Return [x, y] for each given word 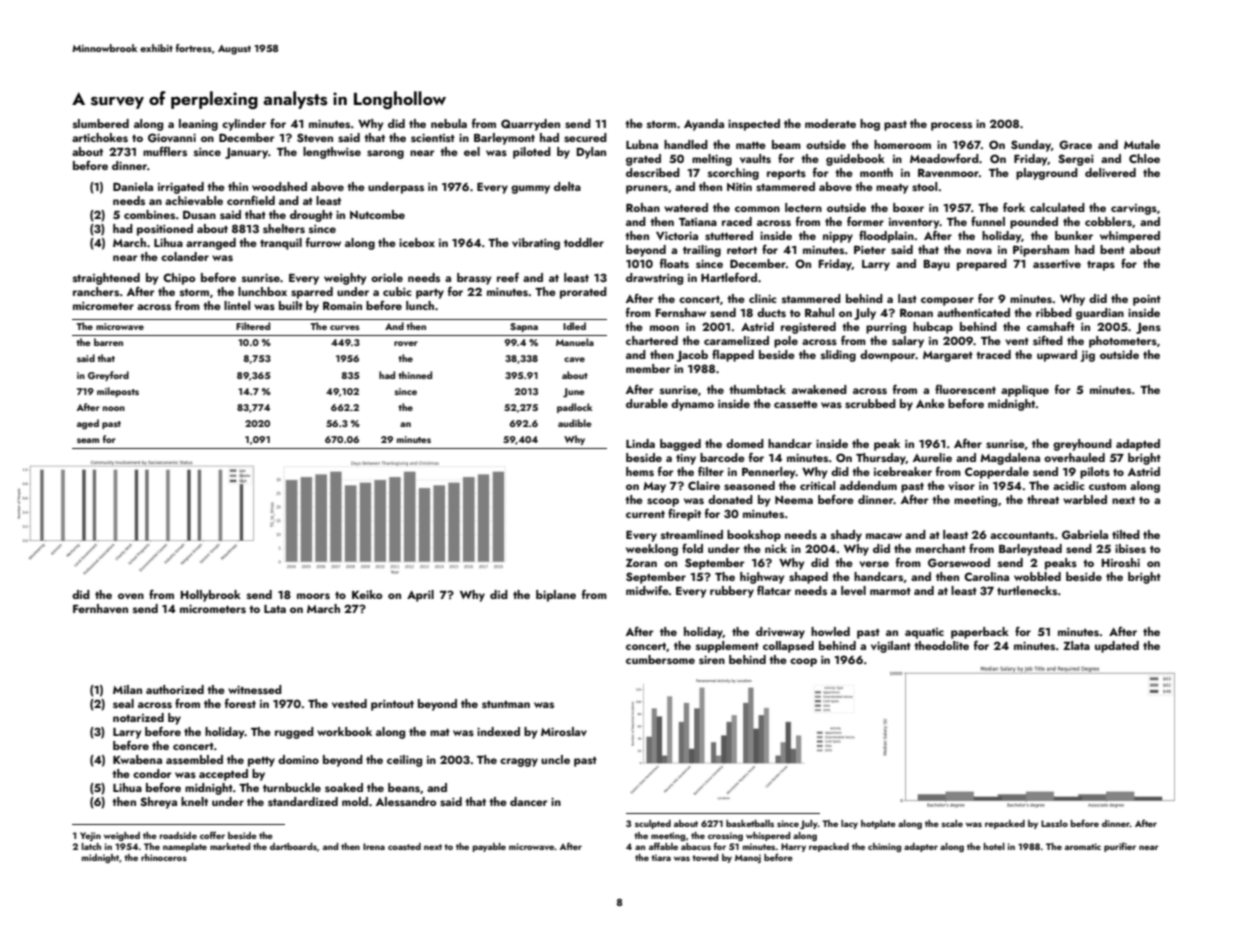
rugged [294, 733]
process [951, 126]
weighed [122, 836]
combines [149, 214]
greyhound [1082, 445]
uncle [555, 759]
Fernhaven [100, 608]
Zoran [641, 563]
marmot [890, 591]
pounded [1034, 223]
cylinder [244, 125]
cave [574, 359]
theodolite [941, 645]
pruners [647, 189]
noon [114, 408]
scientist [433, 137]
